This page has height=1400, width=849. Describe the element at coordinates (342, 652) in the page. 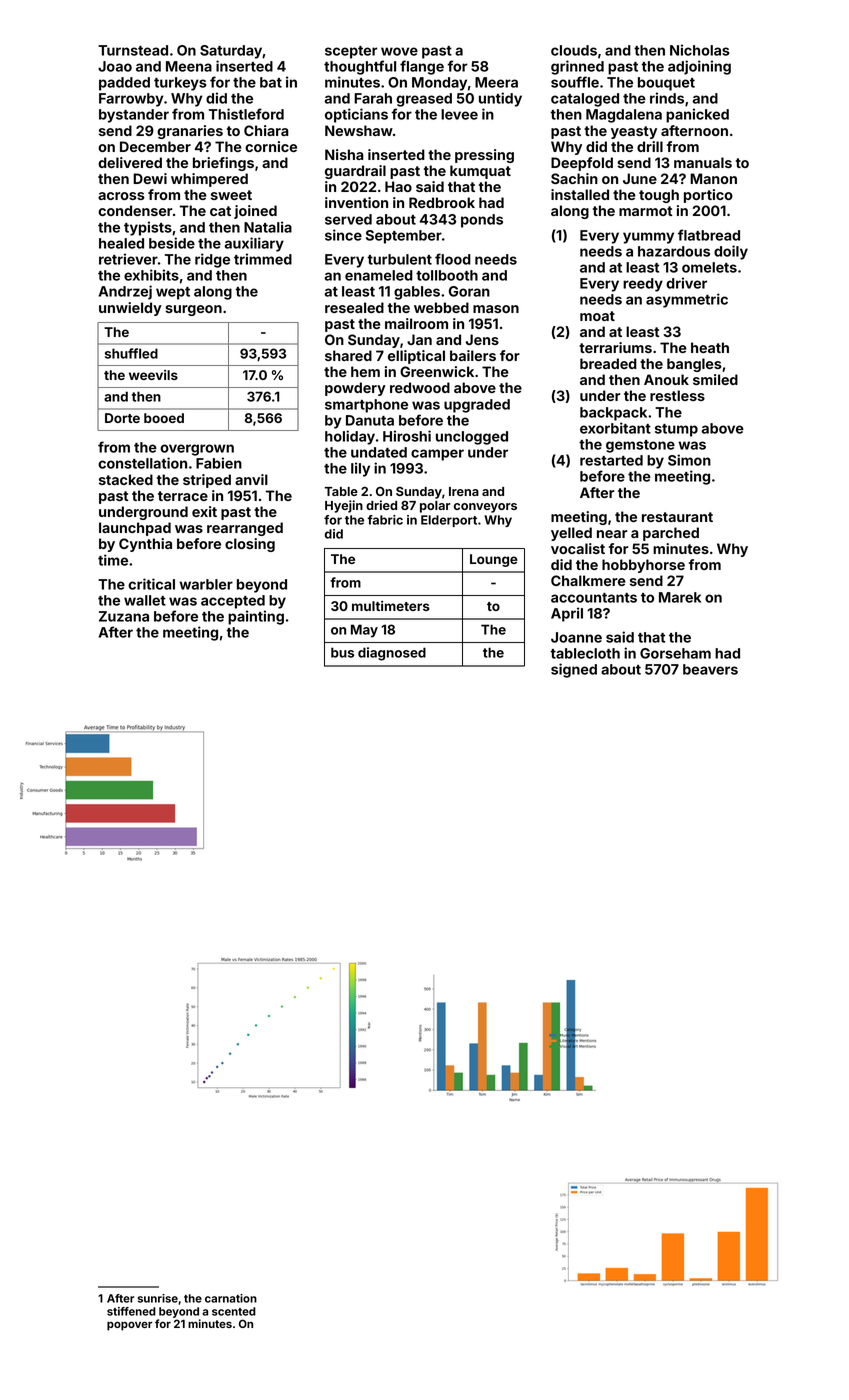

I see `bus` at that location.
